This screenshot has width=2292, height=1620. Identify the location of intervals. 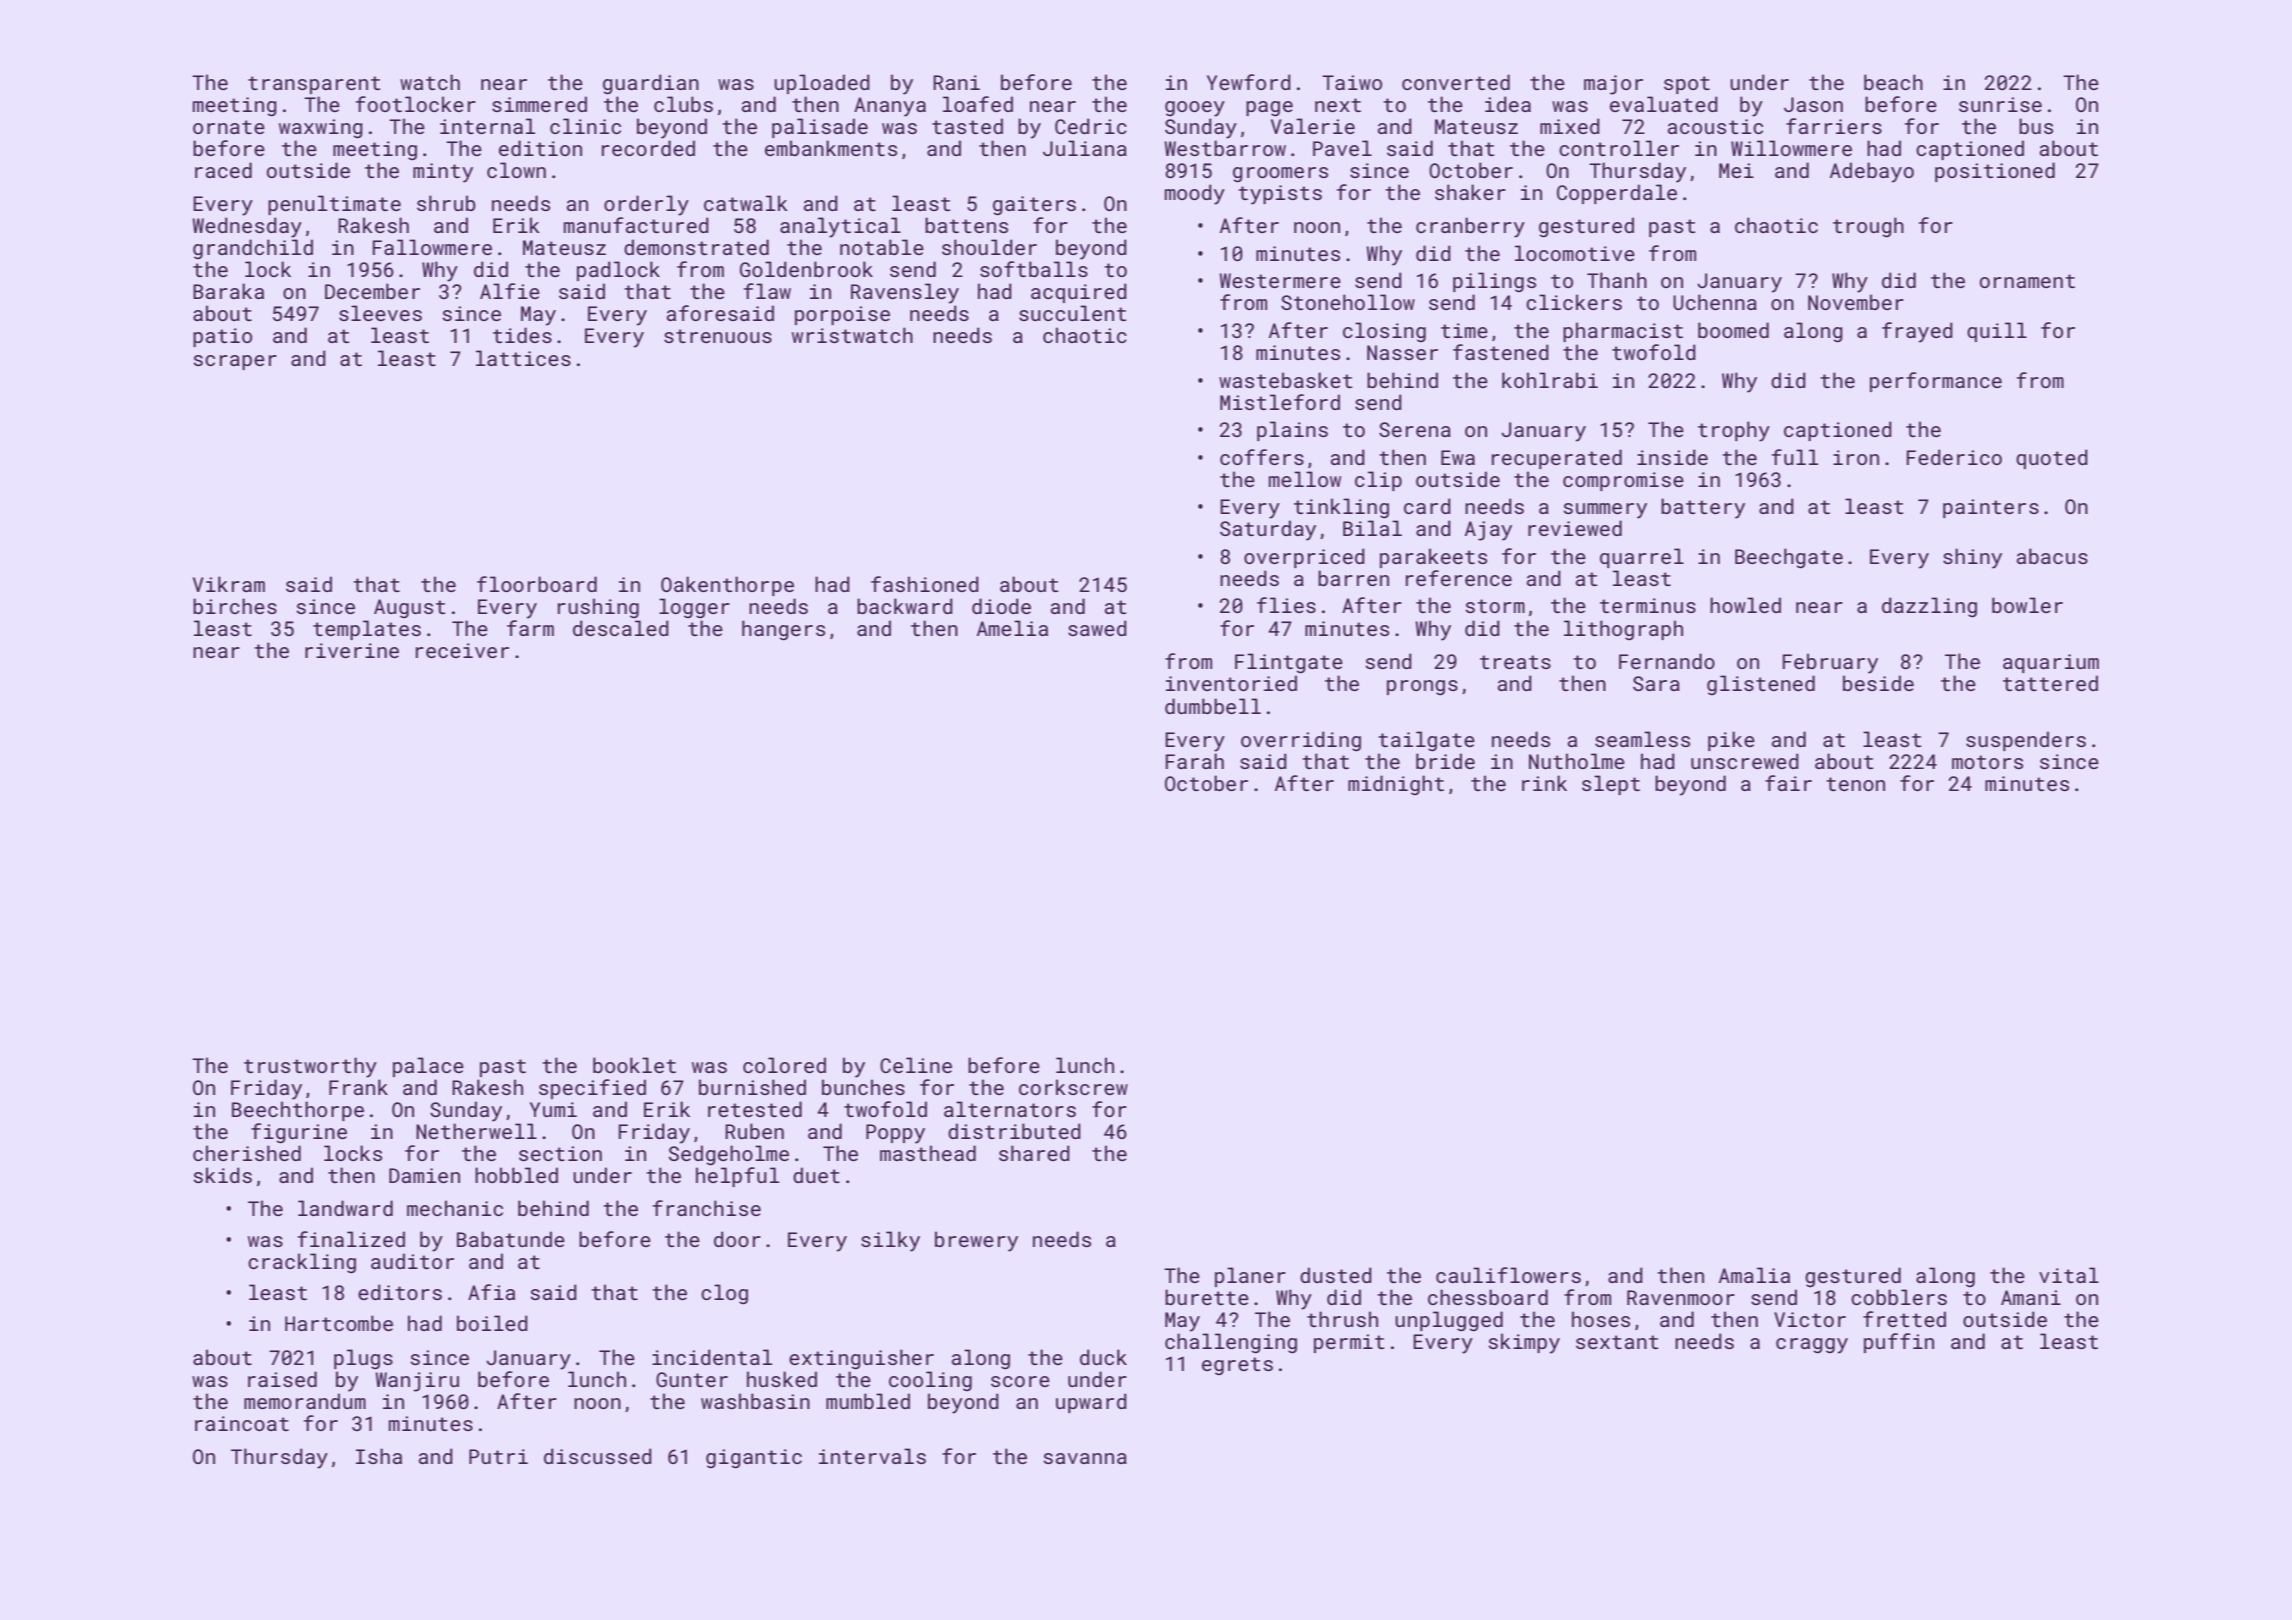
(872, 1456).
